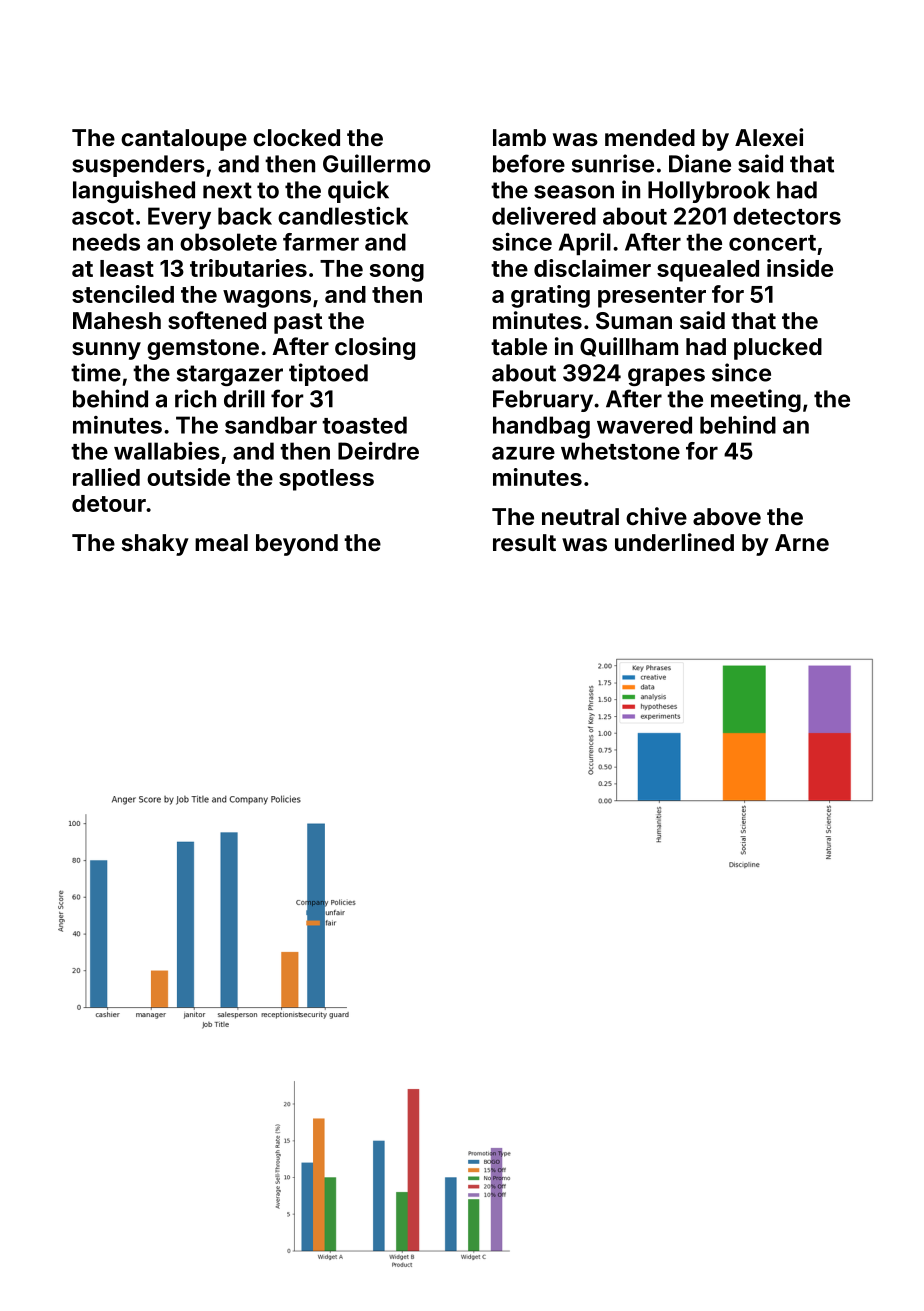  Describe the element at coordinates (167, 451) in the page. I see `wallabies` at that location.
